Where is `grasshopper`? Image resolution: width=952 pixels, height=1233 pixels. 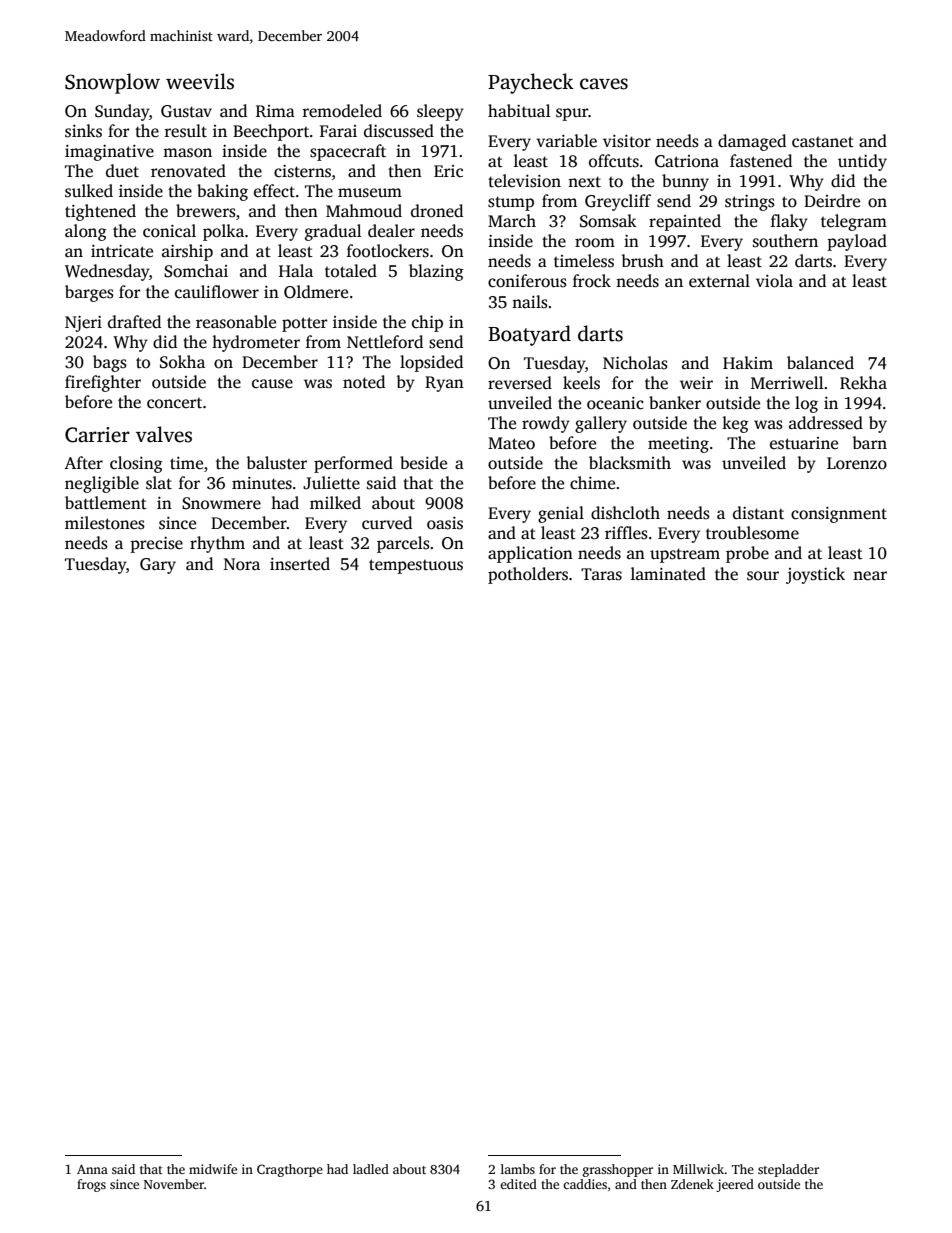
grasshopper is located at coordinates (618, 1170).
